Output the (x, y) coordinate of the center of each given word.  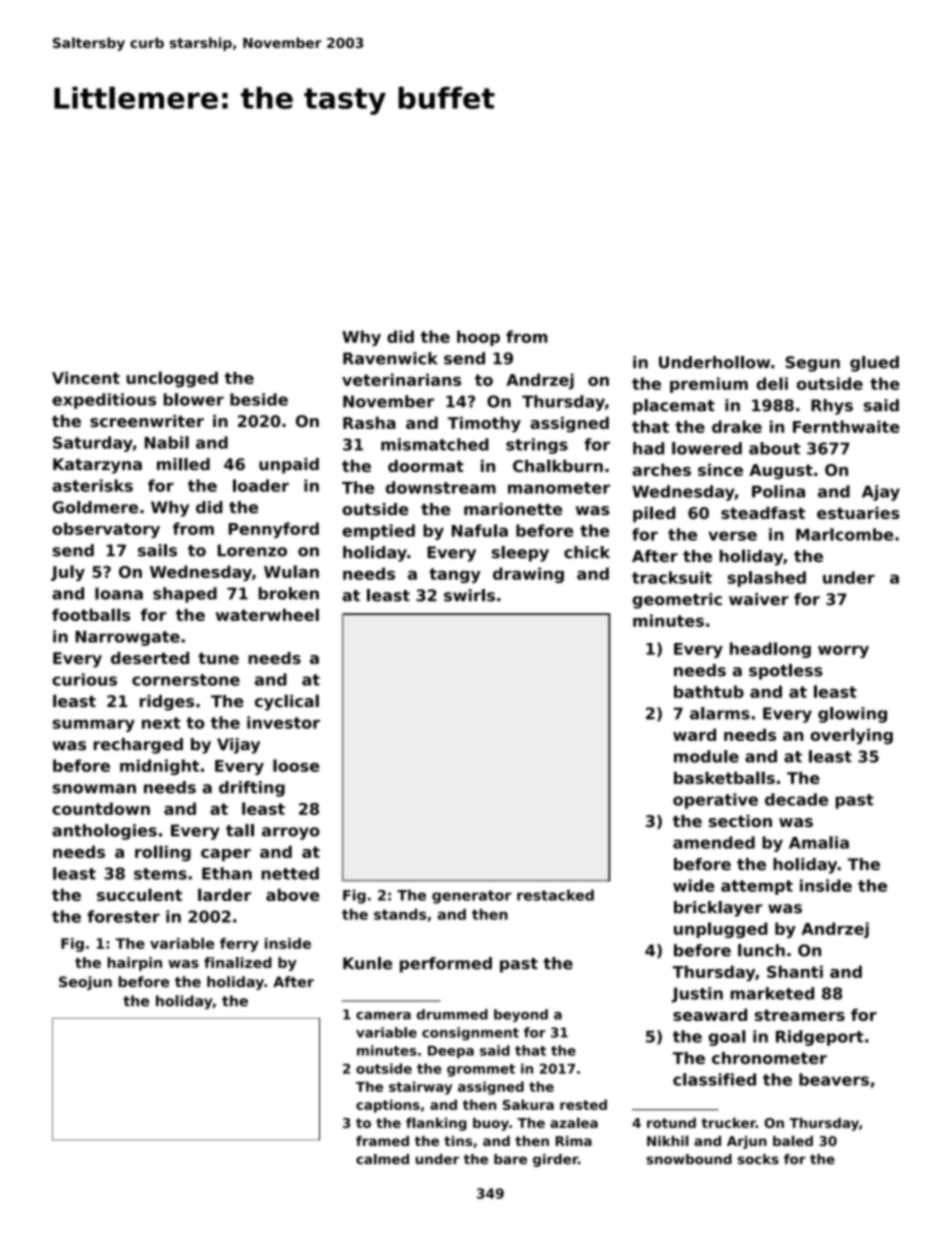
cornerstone (186, 680)
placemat (674, 407)
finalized (238, 962)
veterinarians (401, 379)
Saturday (93, 444)
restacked (555, 895)
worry (843, 651)
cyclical (287, 702)
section (740, 821)
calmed (382, 1159)
